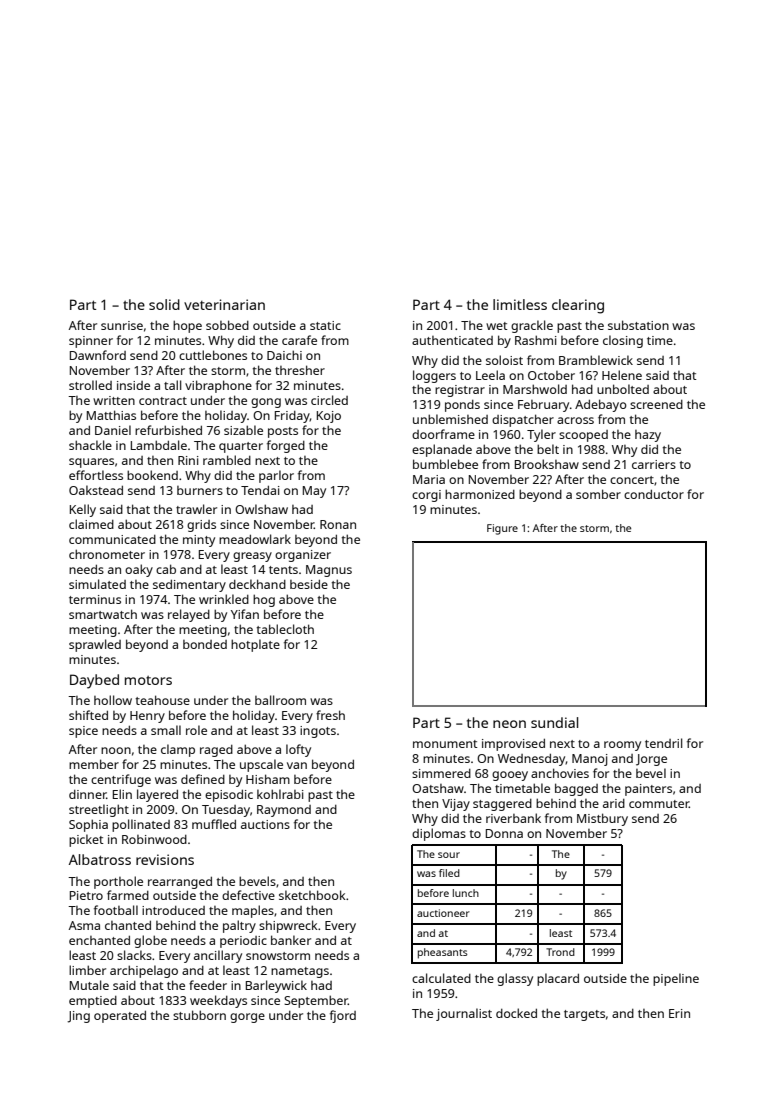 Image resolution: width=775 pixels, height=1099 pixels. I want to click on calculated, so click(441, 978).
